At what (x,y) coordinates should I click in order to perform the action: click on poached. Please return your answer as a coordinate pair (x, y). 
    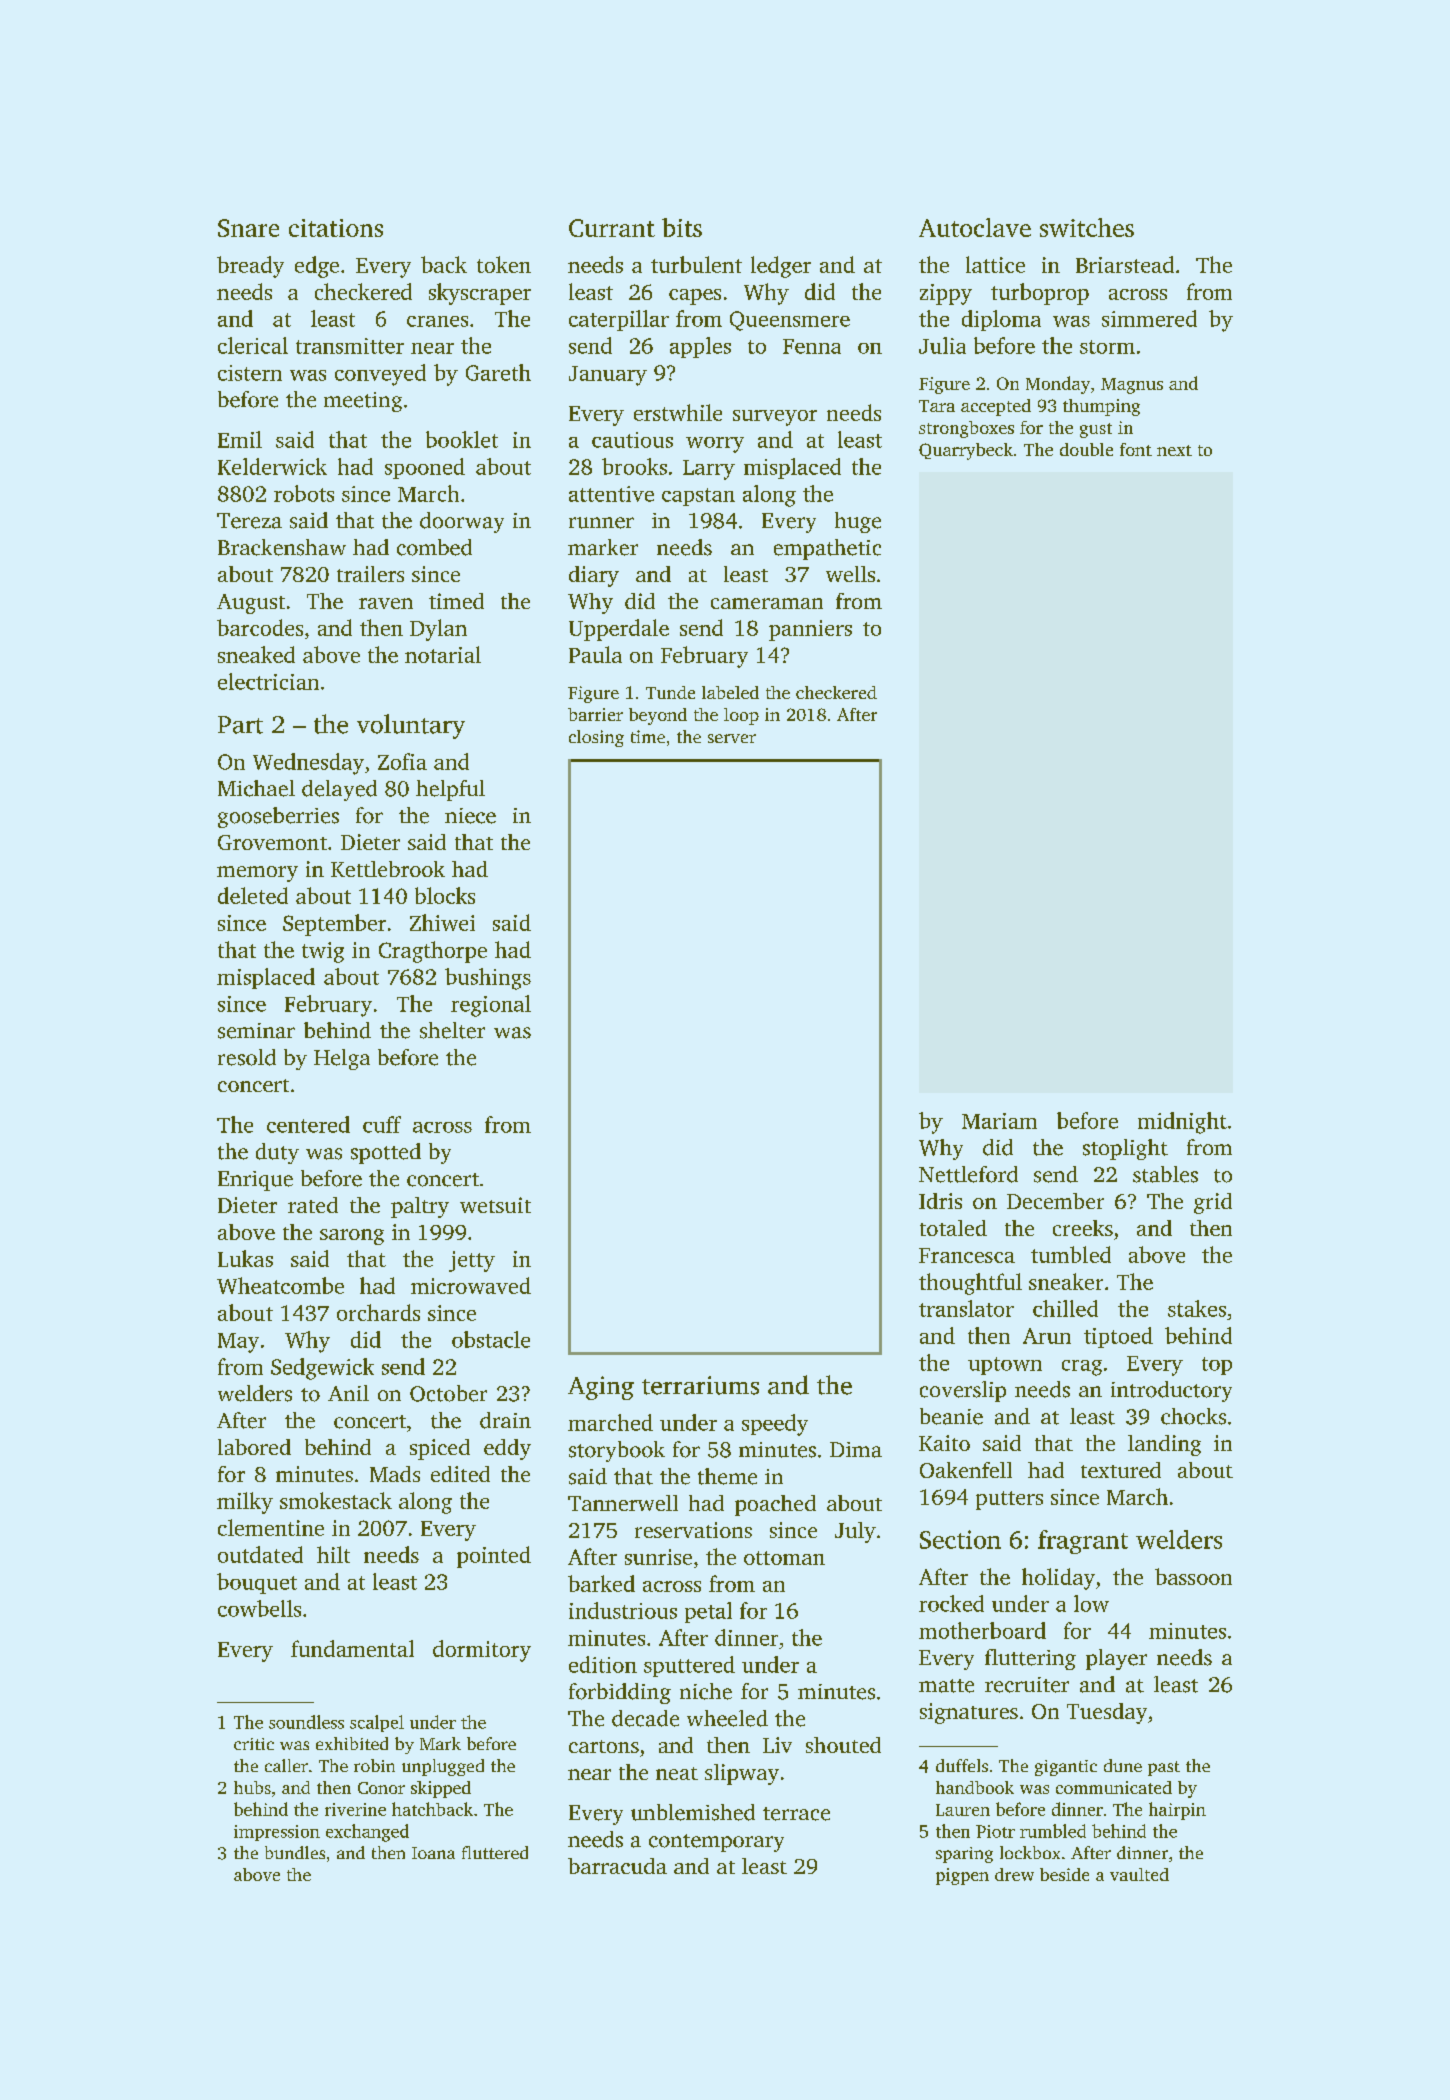
    Looking at the image, I should click on (775, 1505).
